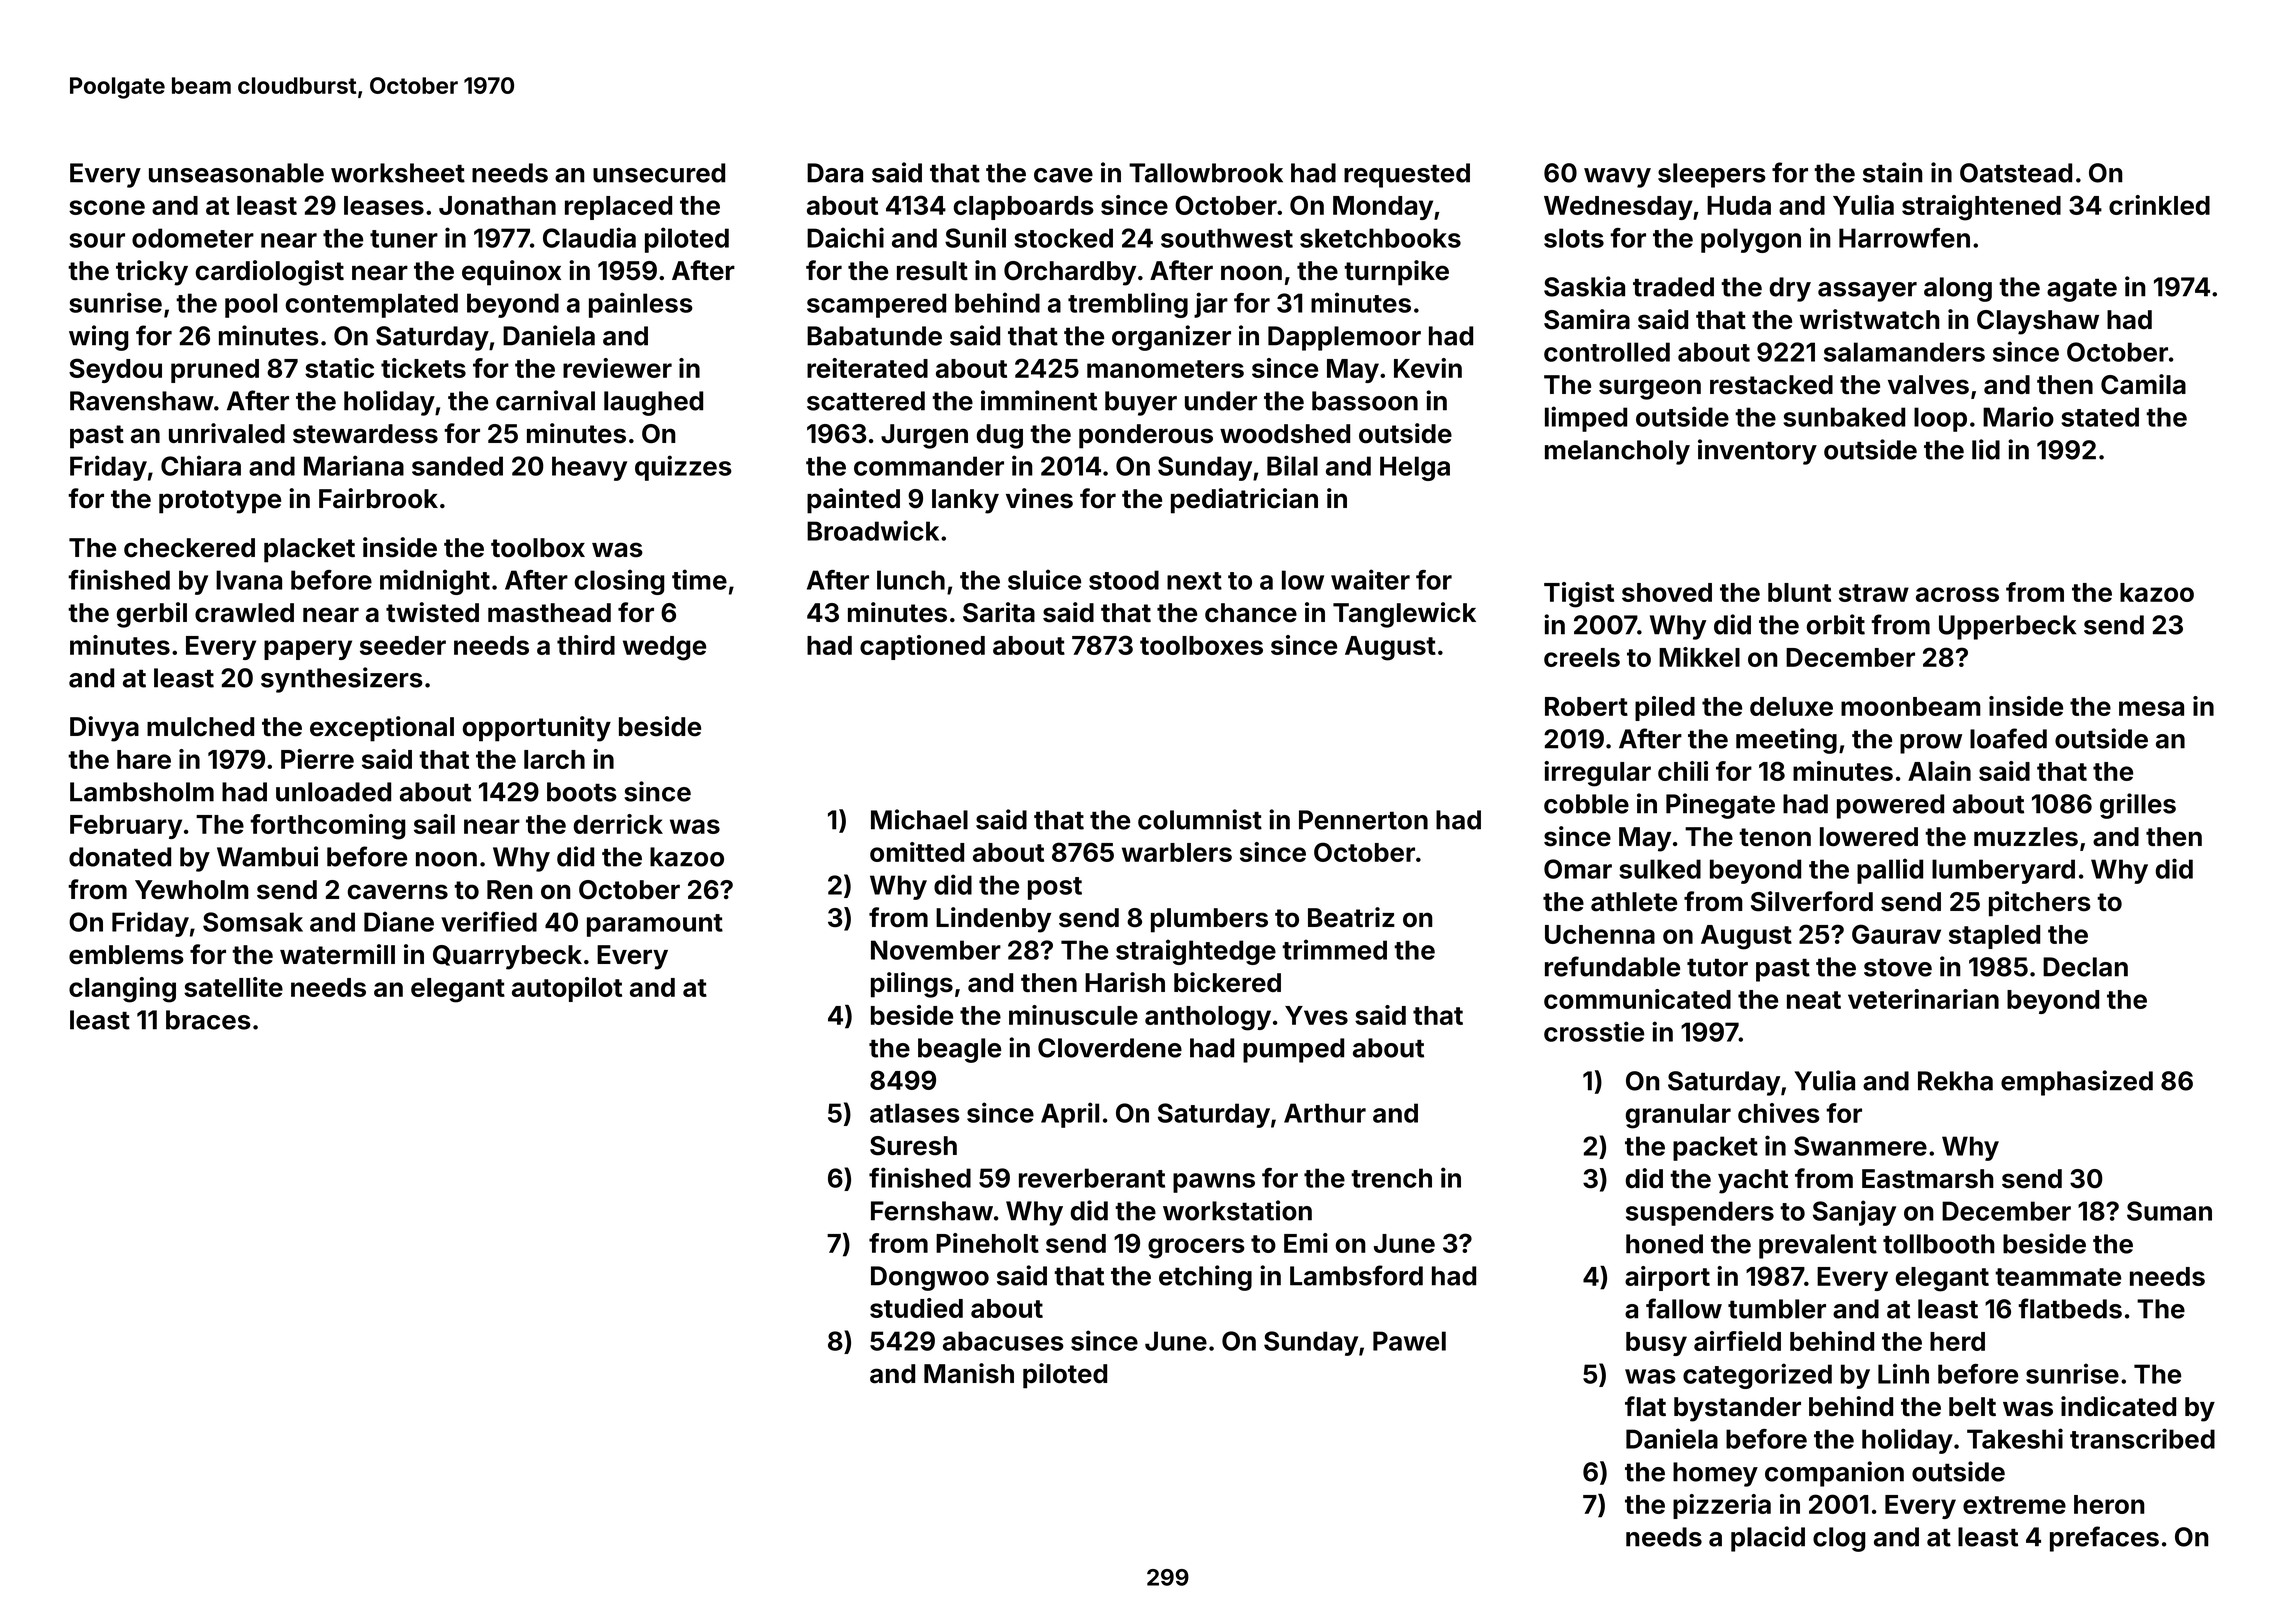 The height and width of the screenshot is (1620, 2292). What do you see at coordinates (969, 1373) in the screenshot?
I see `Manish` at bounding box center [969, 1373].
